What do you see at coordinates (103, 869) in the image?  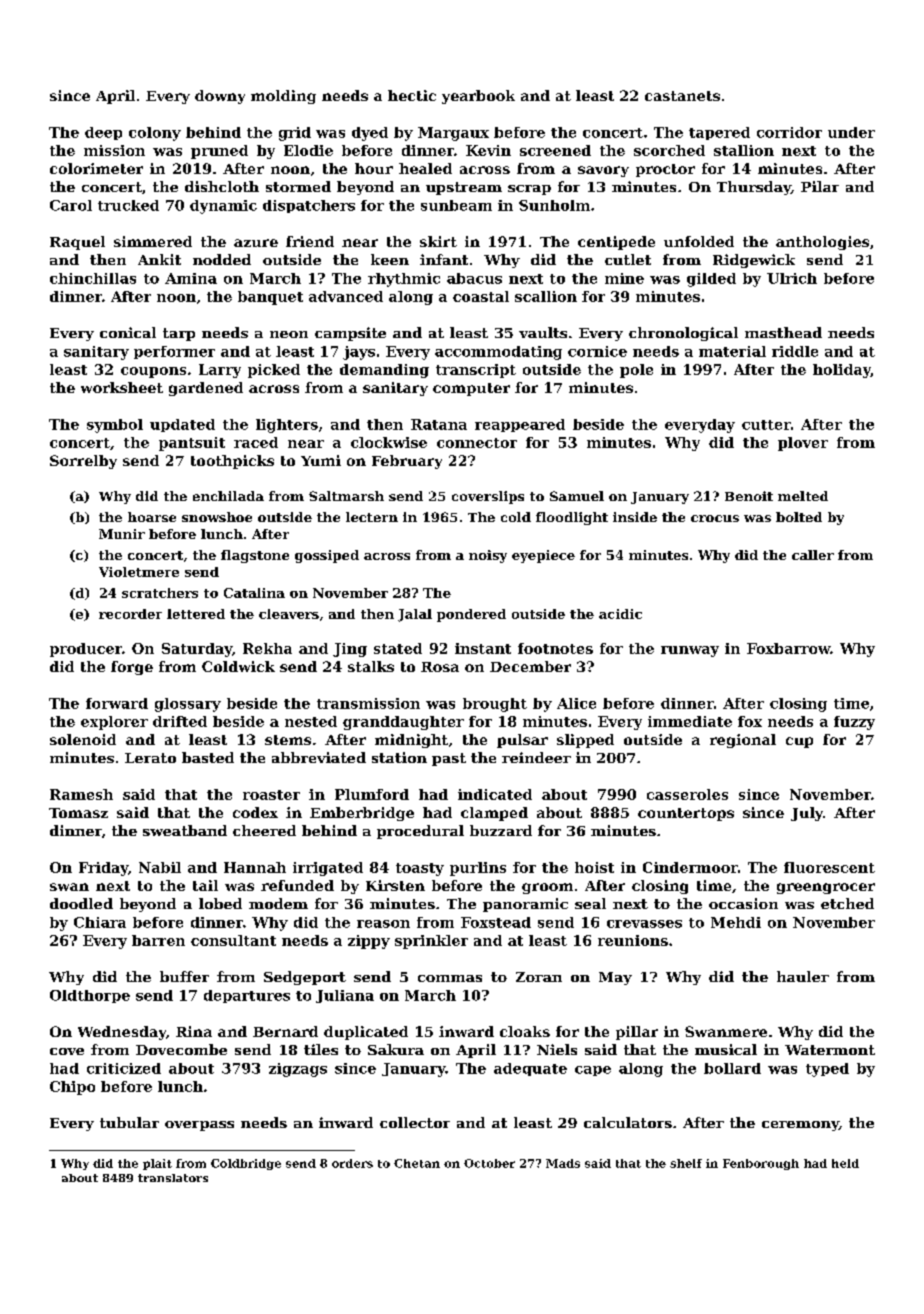 I see `Friday` at bounding box center [103, 869].
